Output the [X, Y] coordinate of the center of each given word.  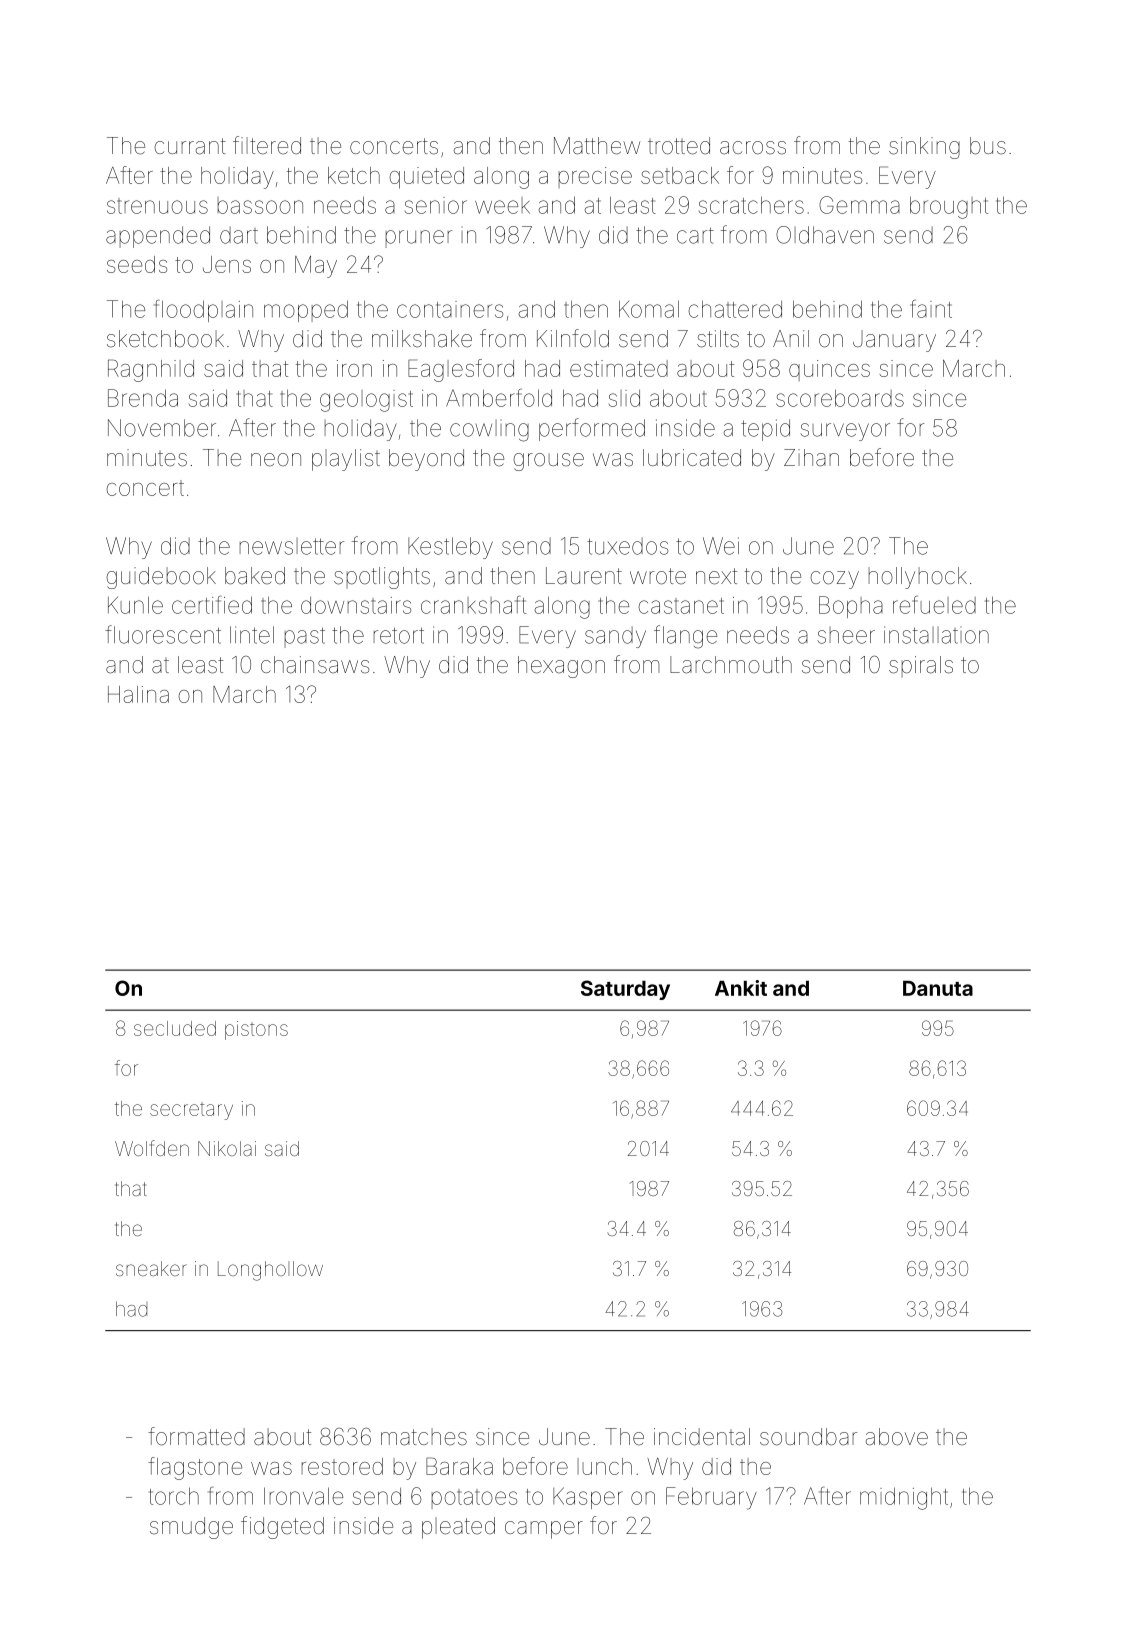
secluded [175, 1028]
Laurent [584, 576]
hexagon [561, 667]
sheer [846, 635]
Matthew [597, 146]
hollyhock [918, 578]
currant [190, 146]
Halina [138, 694]
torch [174, 1496]
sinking [924, 148]
